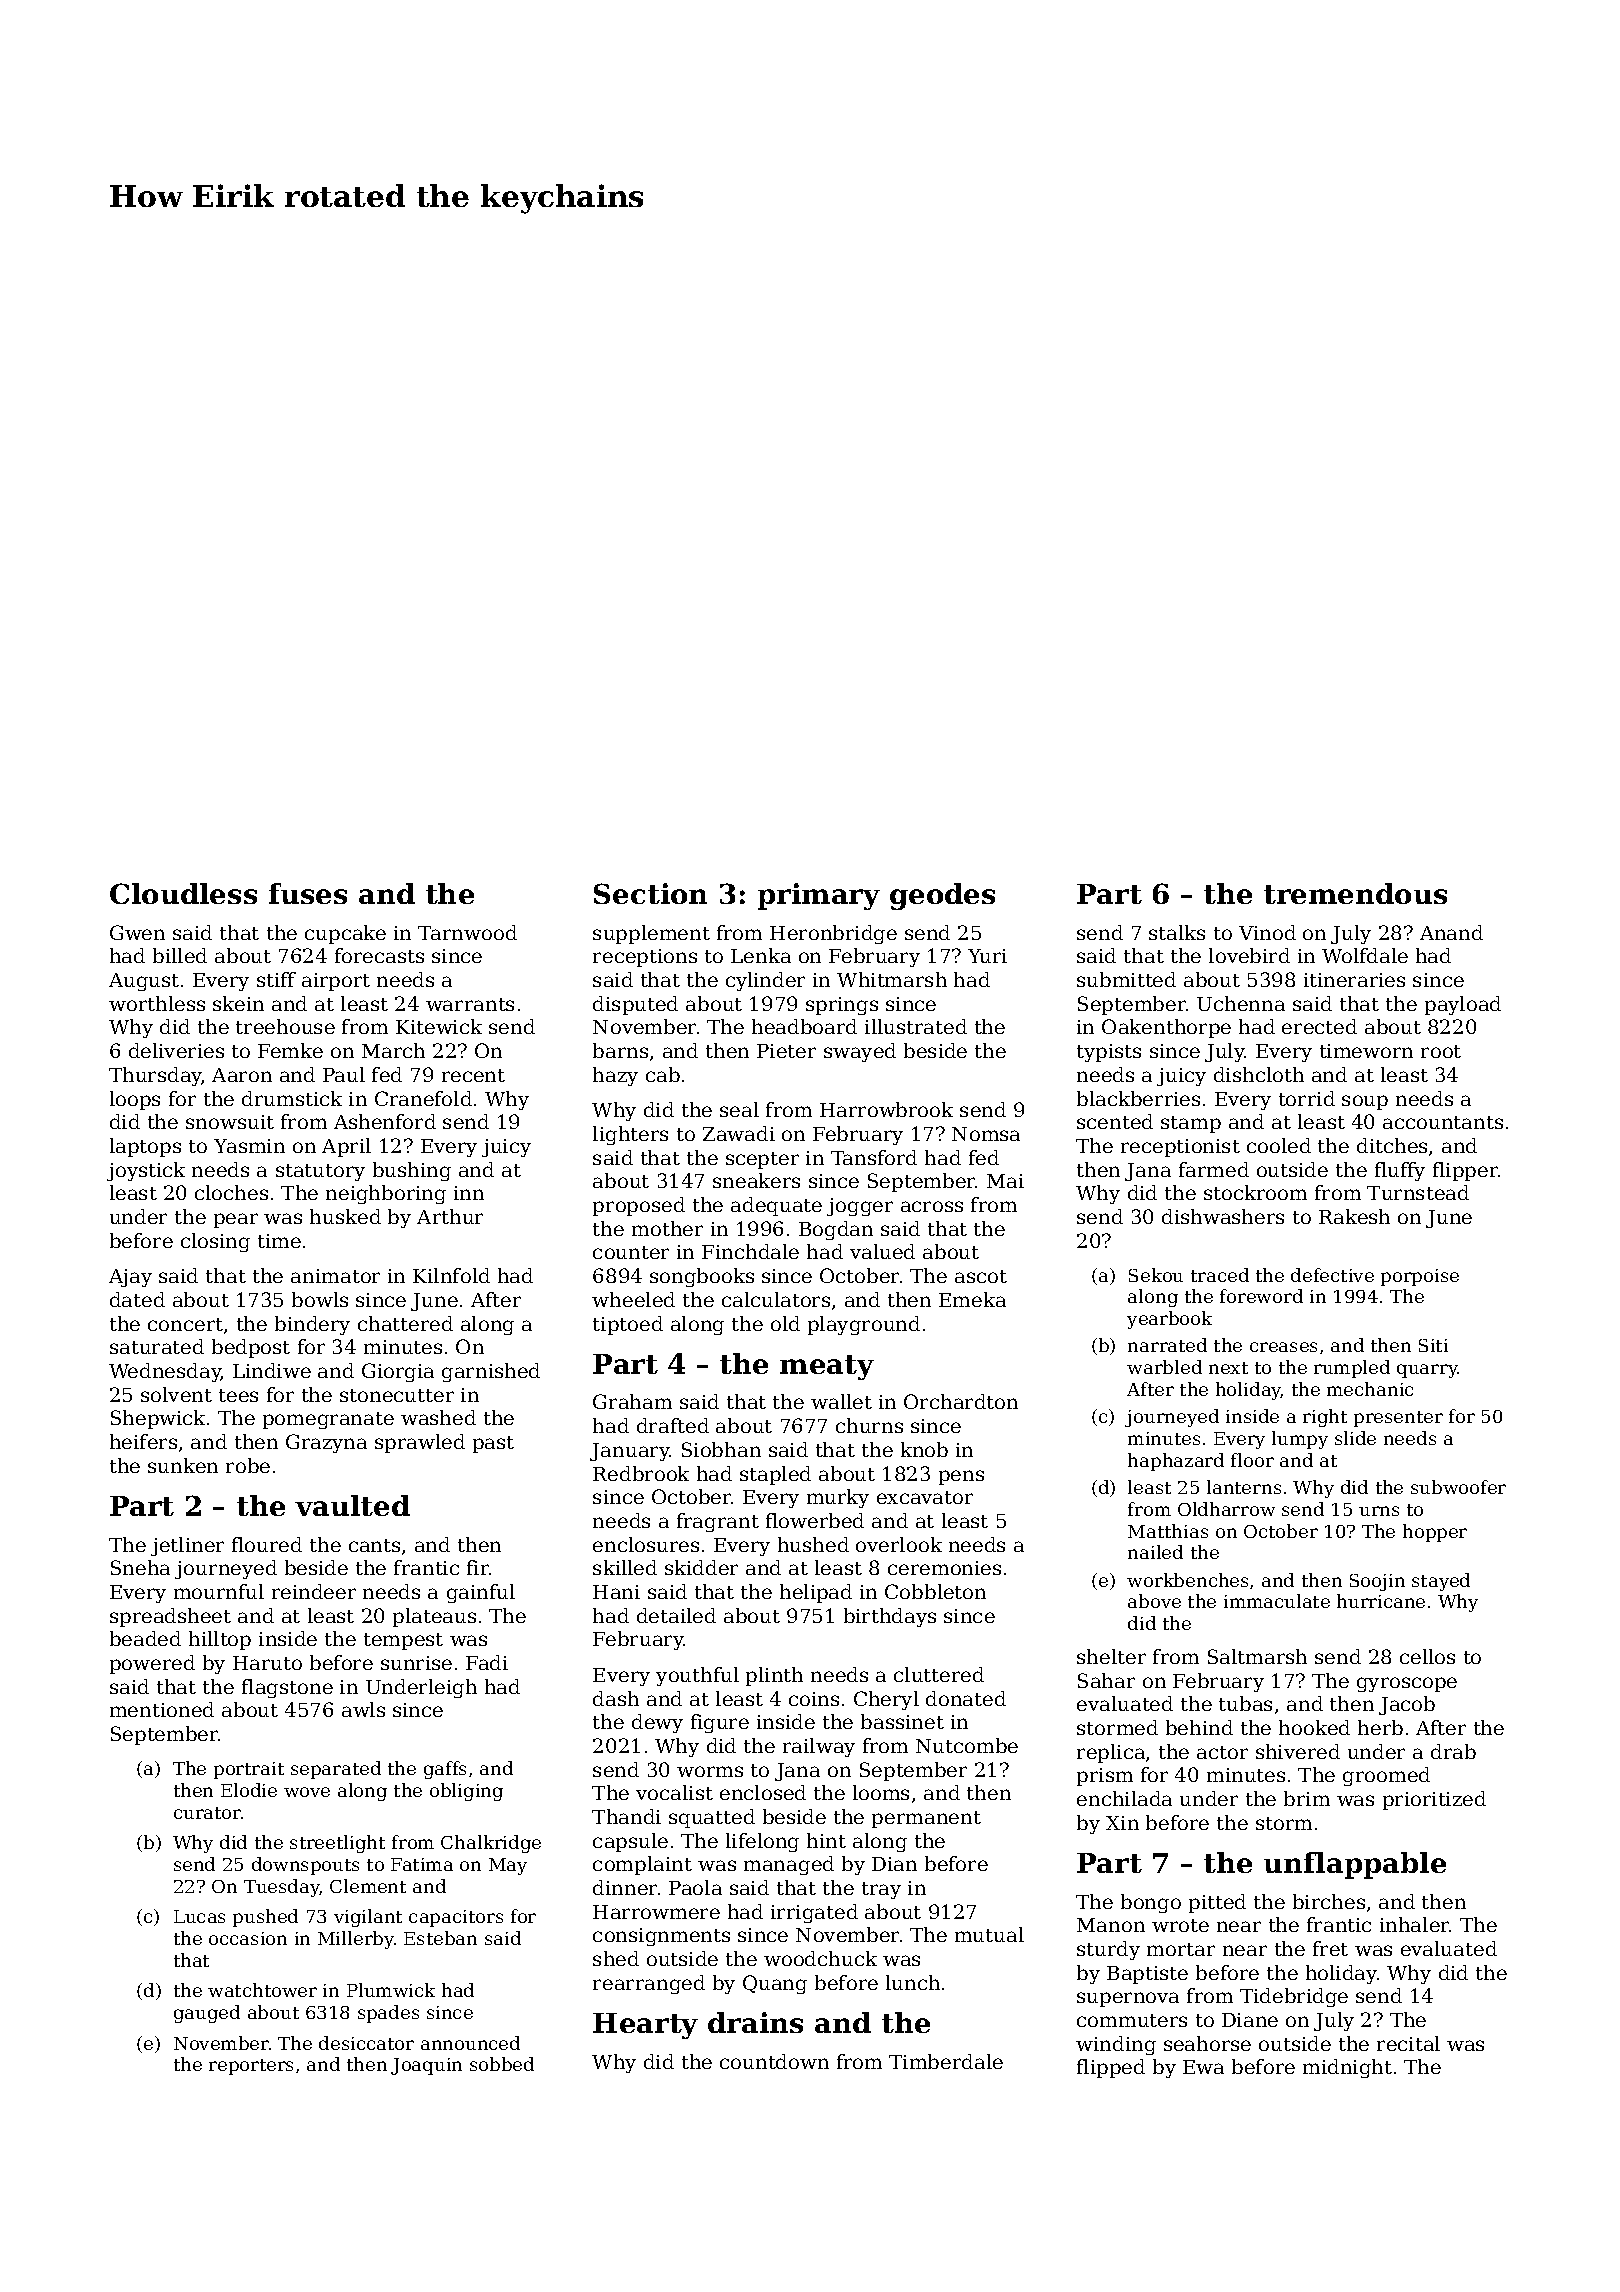 The width and height of the screenshot is (1620, 2292). What do you see at coordinates (1132, 2020) in the screenshot?
I see `commuters` at bounding box center [1132, 2020].
